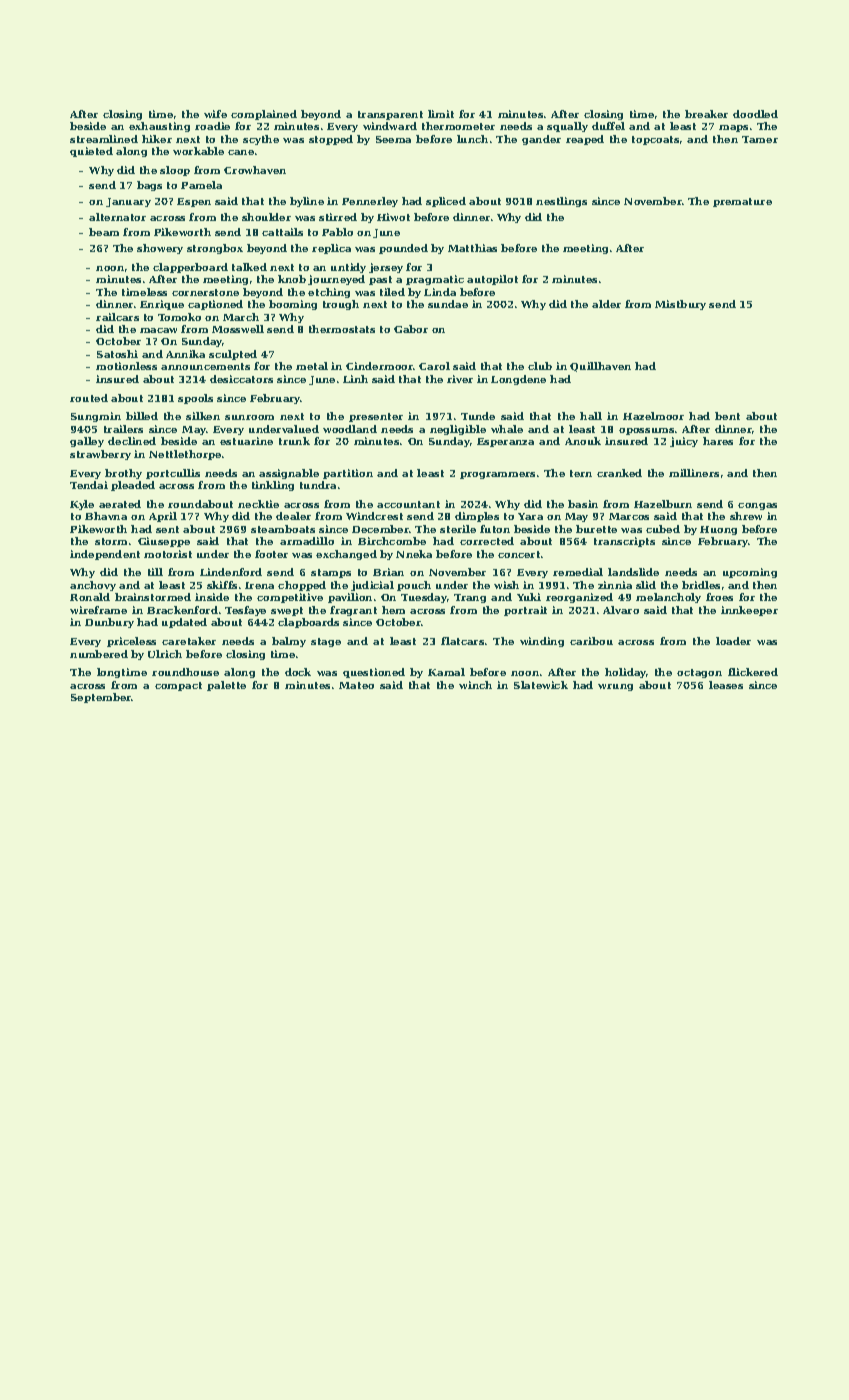  Describe the element at coordinates (585, 140) in the page. I see `reaped` at that location.
